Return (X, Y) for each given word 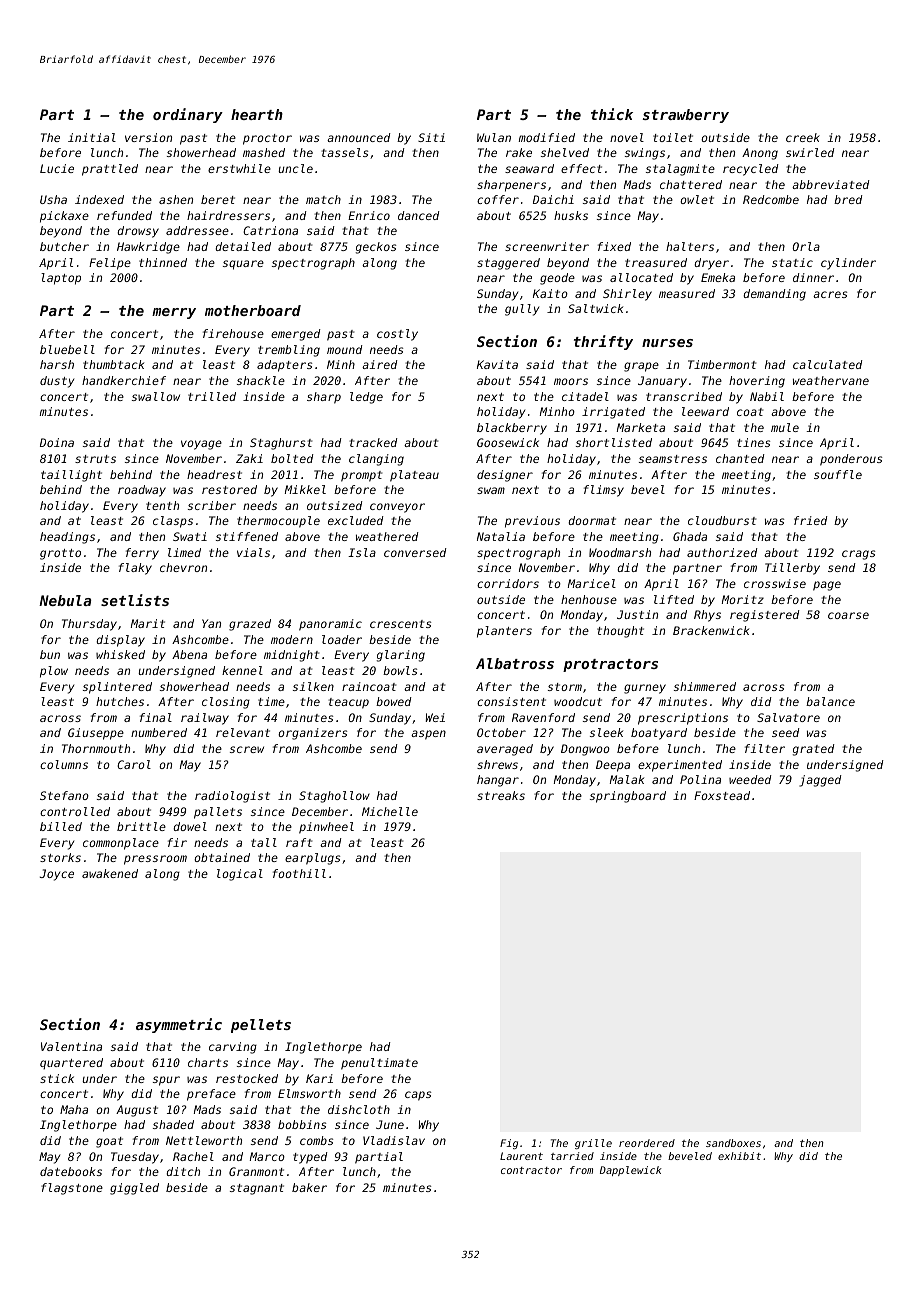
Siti (431, 137)
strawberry (686, 116)
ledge (366, 398)
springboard (628, 797)
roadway (142, 491)
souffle (838, 474)
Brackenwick (711, 630)
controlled (75, 811)
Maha (74, 1109)
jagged (820, 781)
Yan (211, 623)
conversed (415, 552)
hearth (257, 114)
